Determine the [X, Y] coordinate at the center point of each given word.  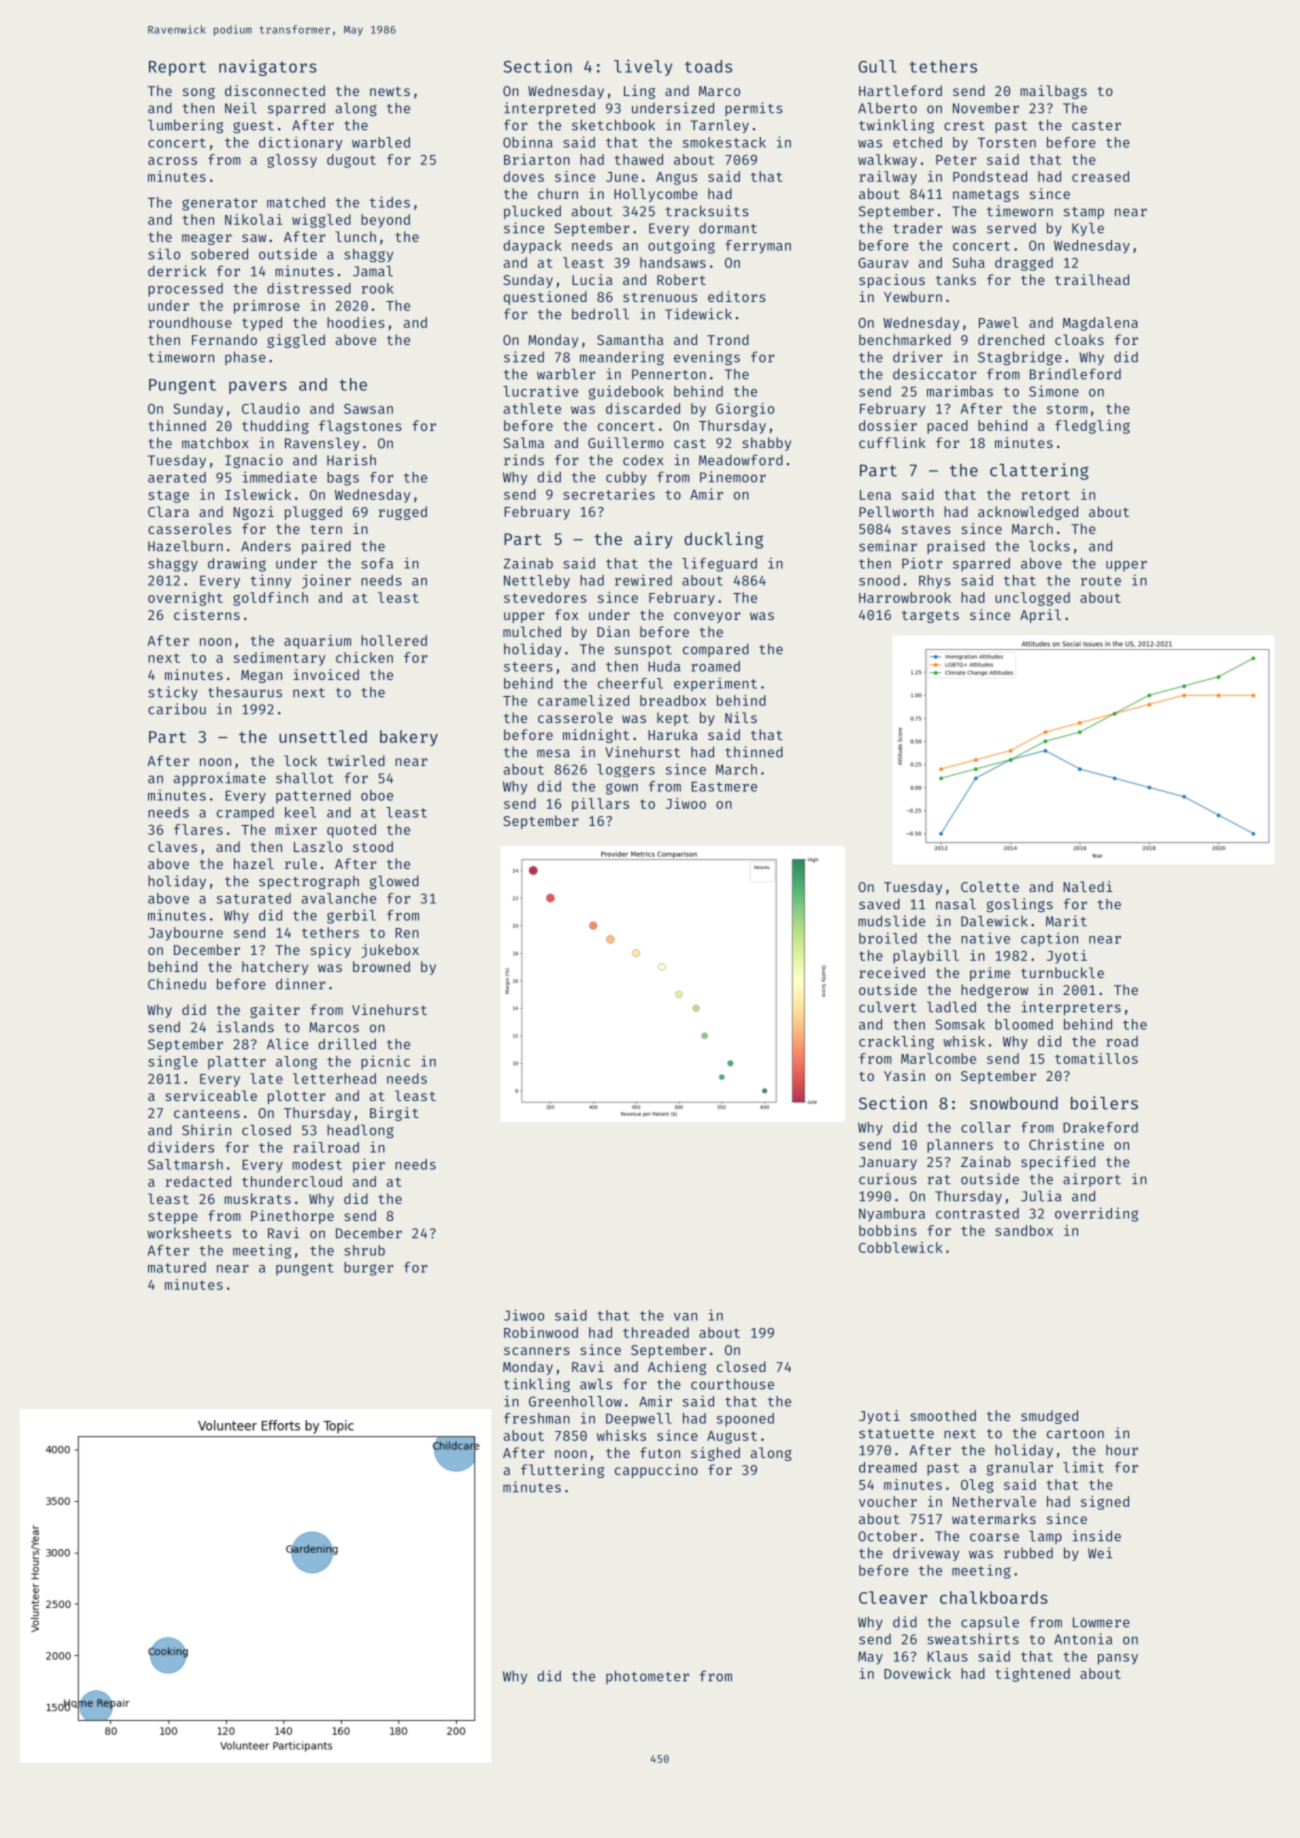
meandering [622, 358]
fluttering [562, 1471]
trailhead [1092, 279]
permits [754, 109]
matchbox [215, 443]
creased [1100, 176]
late [266, 1078]
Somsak [960, 1024]
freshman [537, 1418]
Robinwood [541, 1332]
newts [390, 91]
